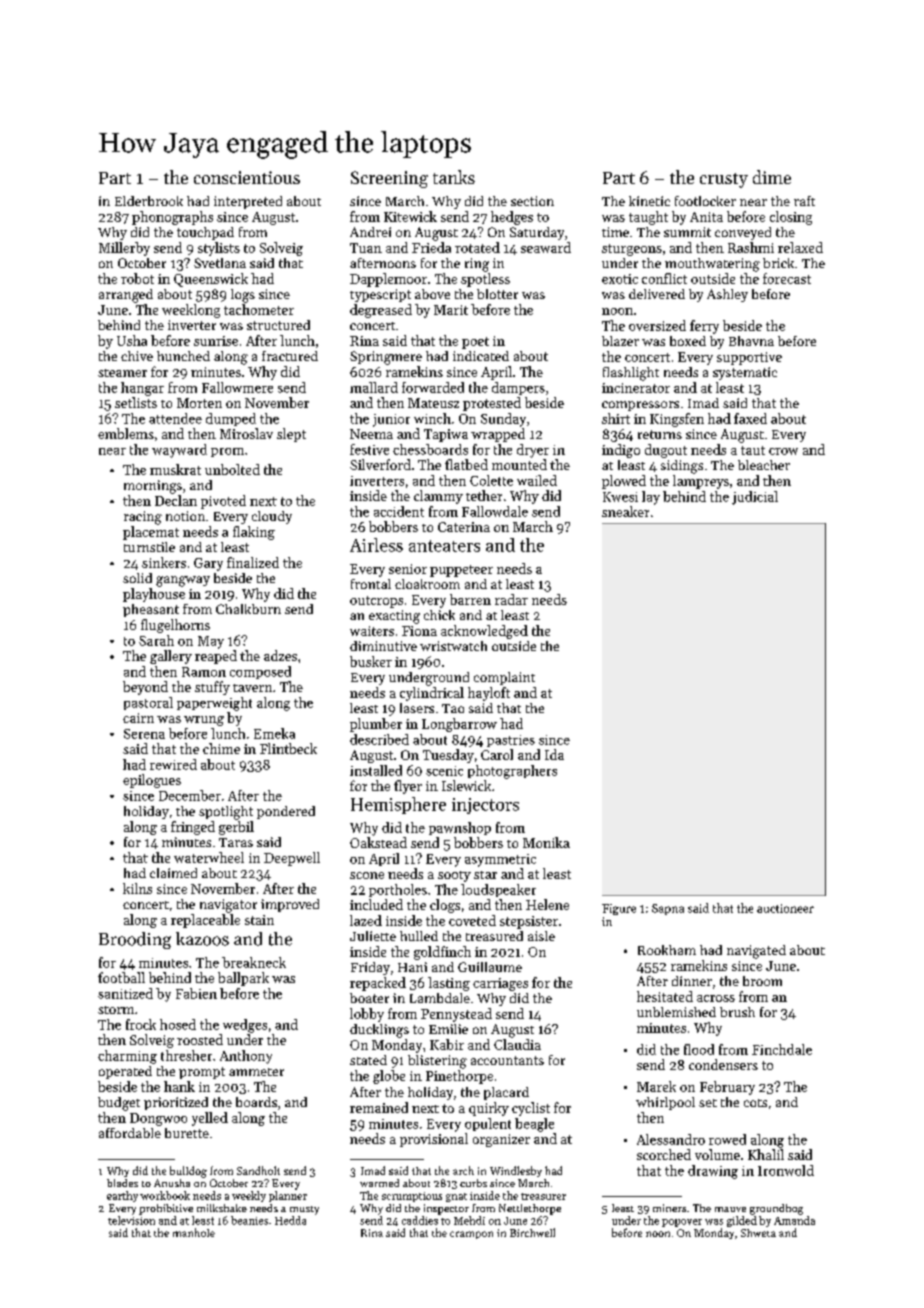 The image size is (924, 1308). Describe the element at coordinates (280, 655) in the screenshot. I see `adzes` at that location.
